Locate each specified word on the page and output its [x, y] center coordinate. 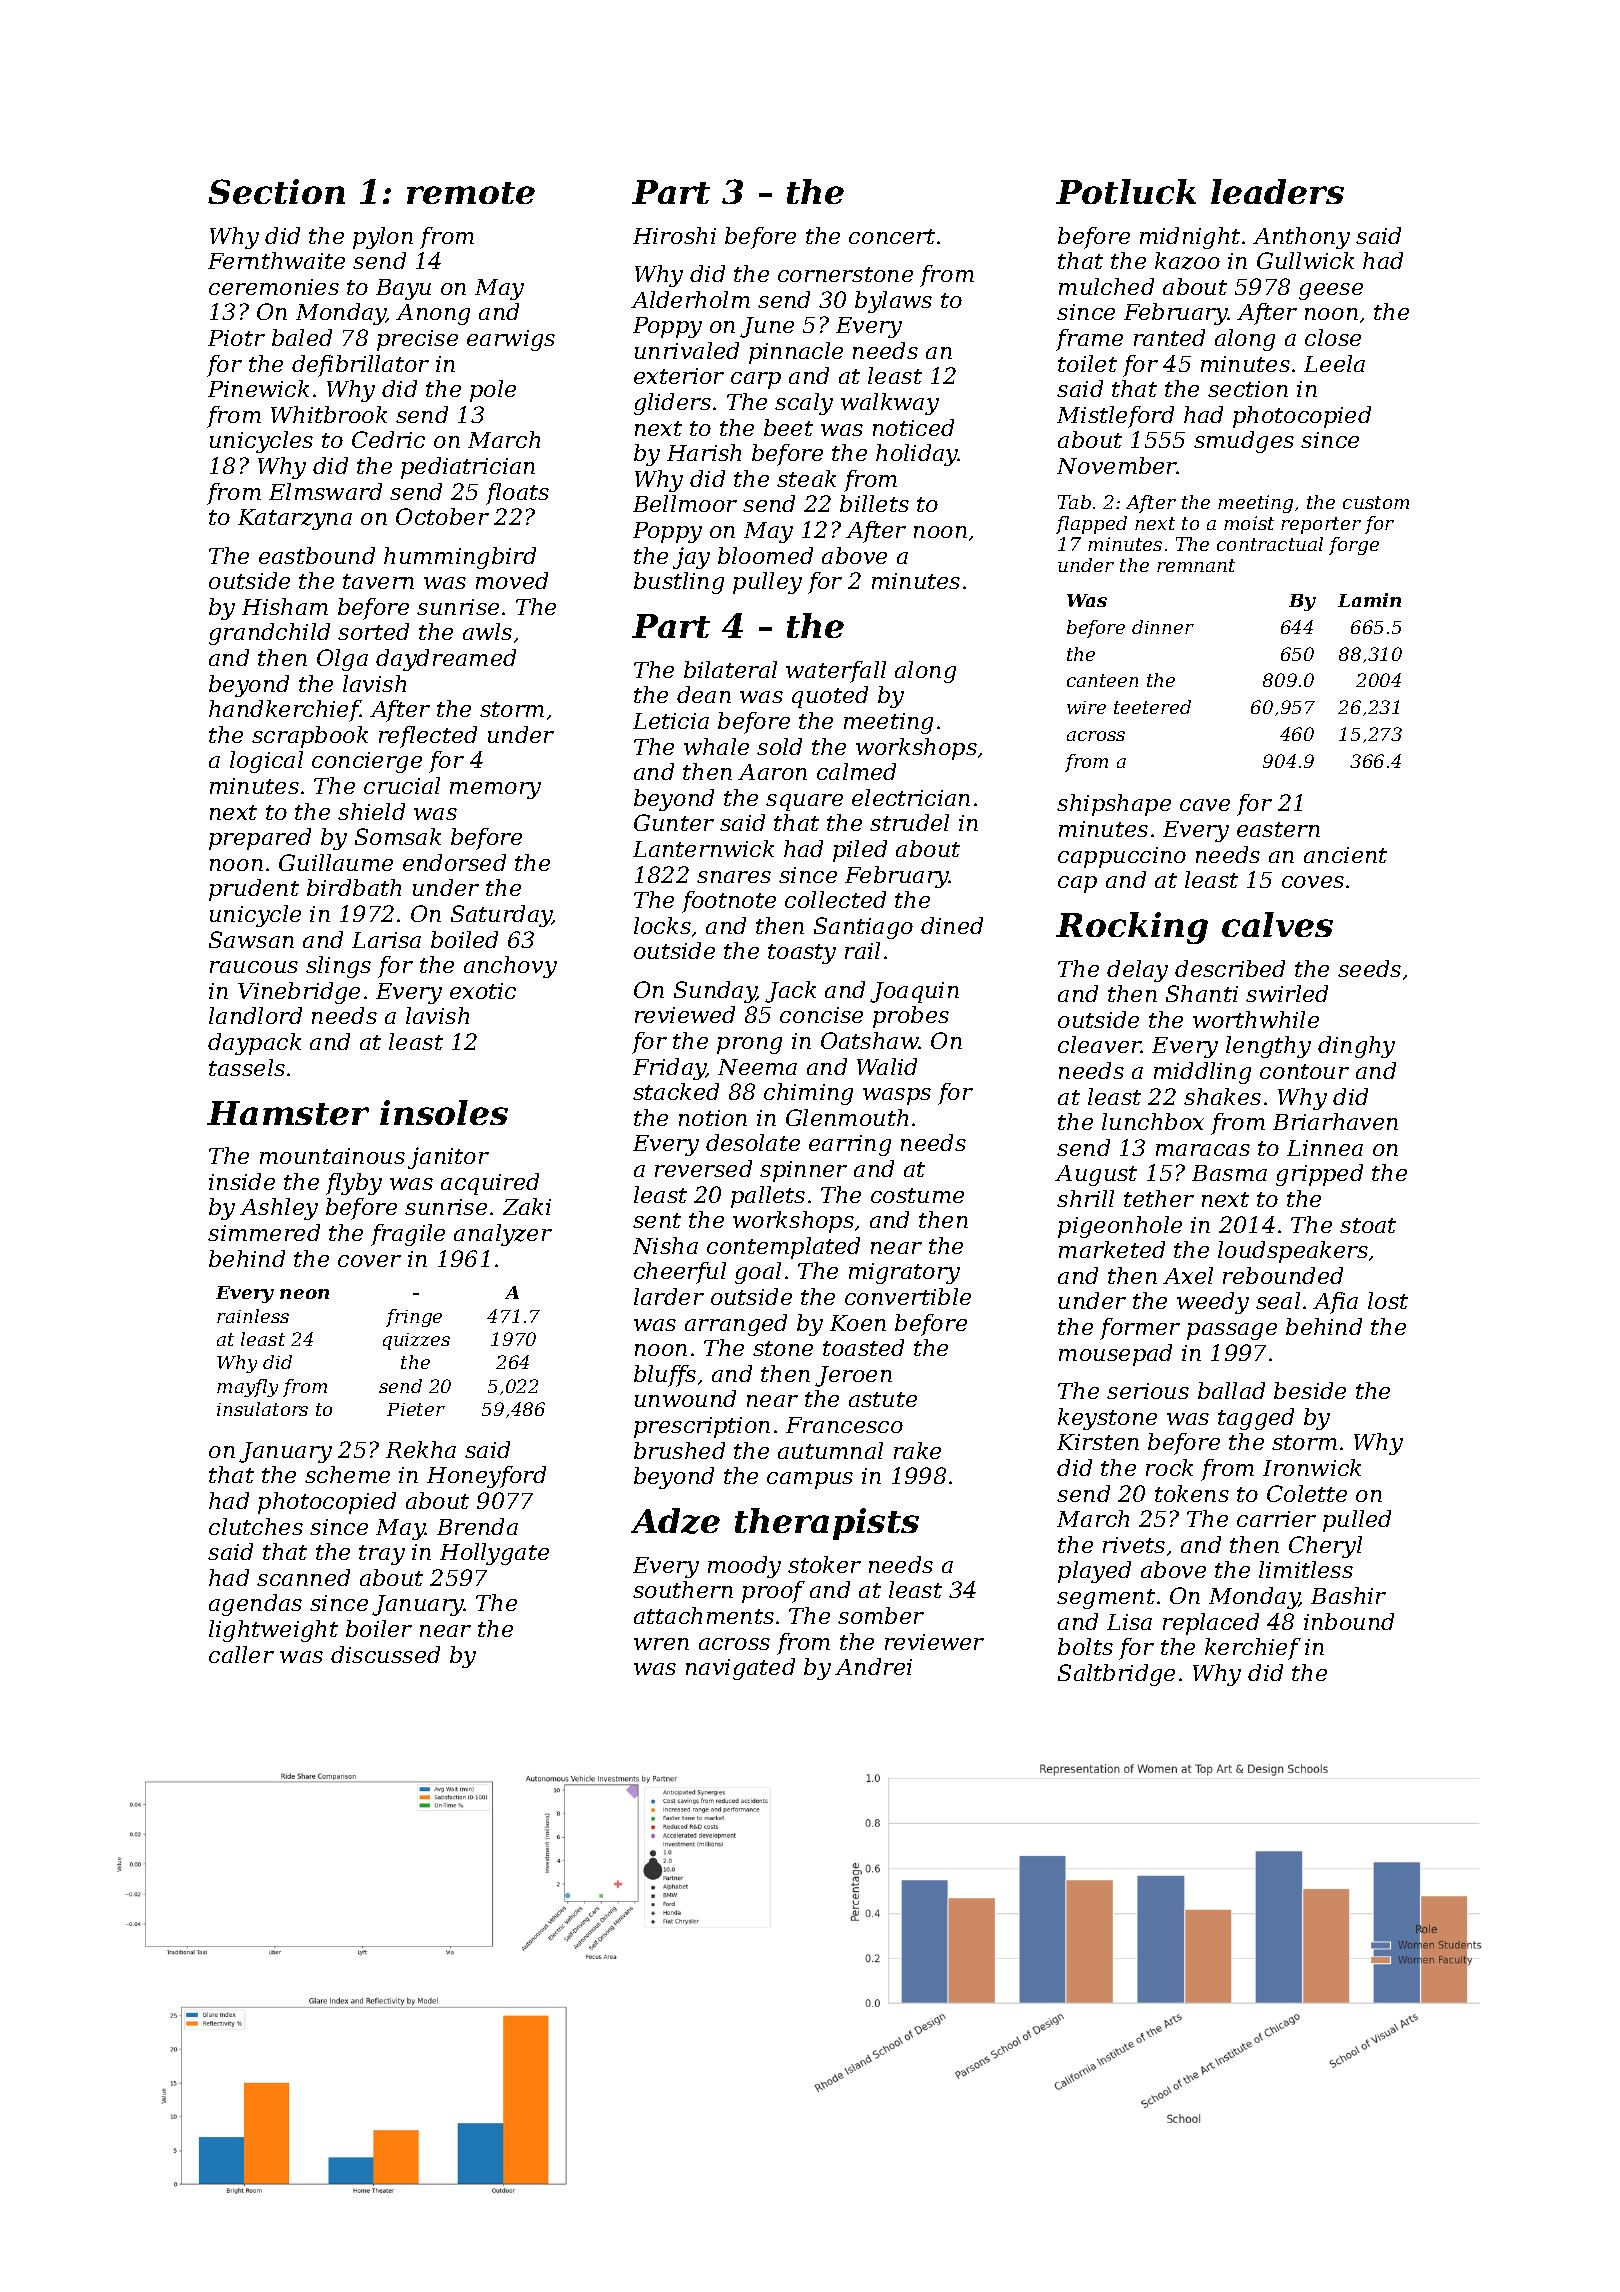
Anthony [1301, 238]
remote [471, 193]
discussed [385, 1654]
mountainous [332, 1156]
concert [892, 236]
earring [850, 1145]
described [1230, 968]
